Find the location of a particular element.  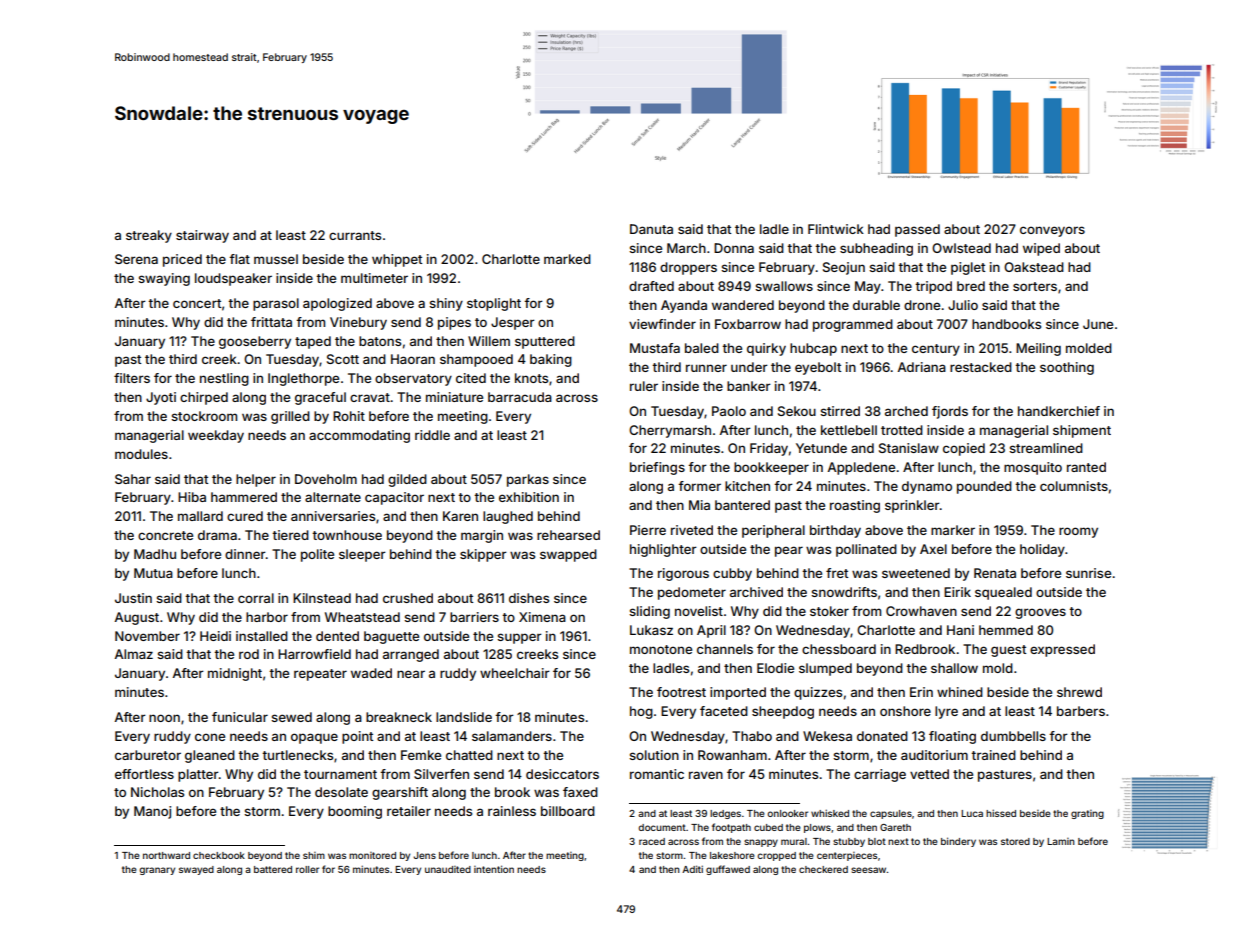

stockroom is located at coordinates (204, 416).
